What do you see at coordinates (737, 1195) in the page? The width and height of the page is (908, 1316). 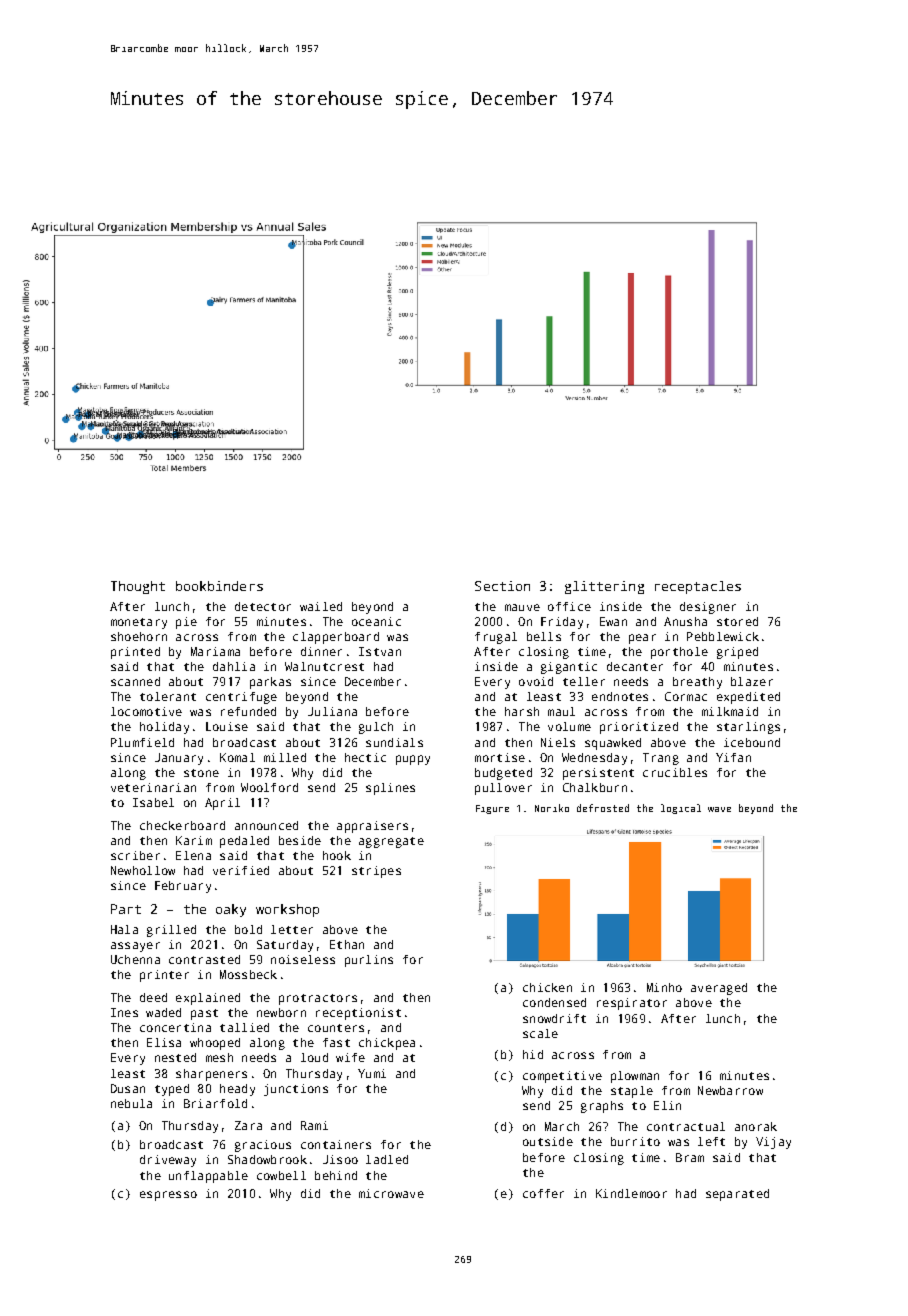 I see `separated` at bounding box center [737, 1195].
